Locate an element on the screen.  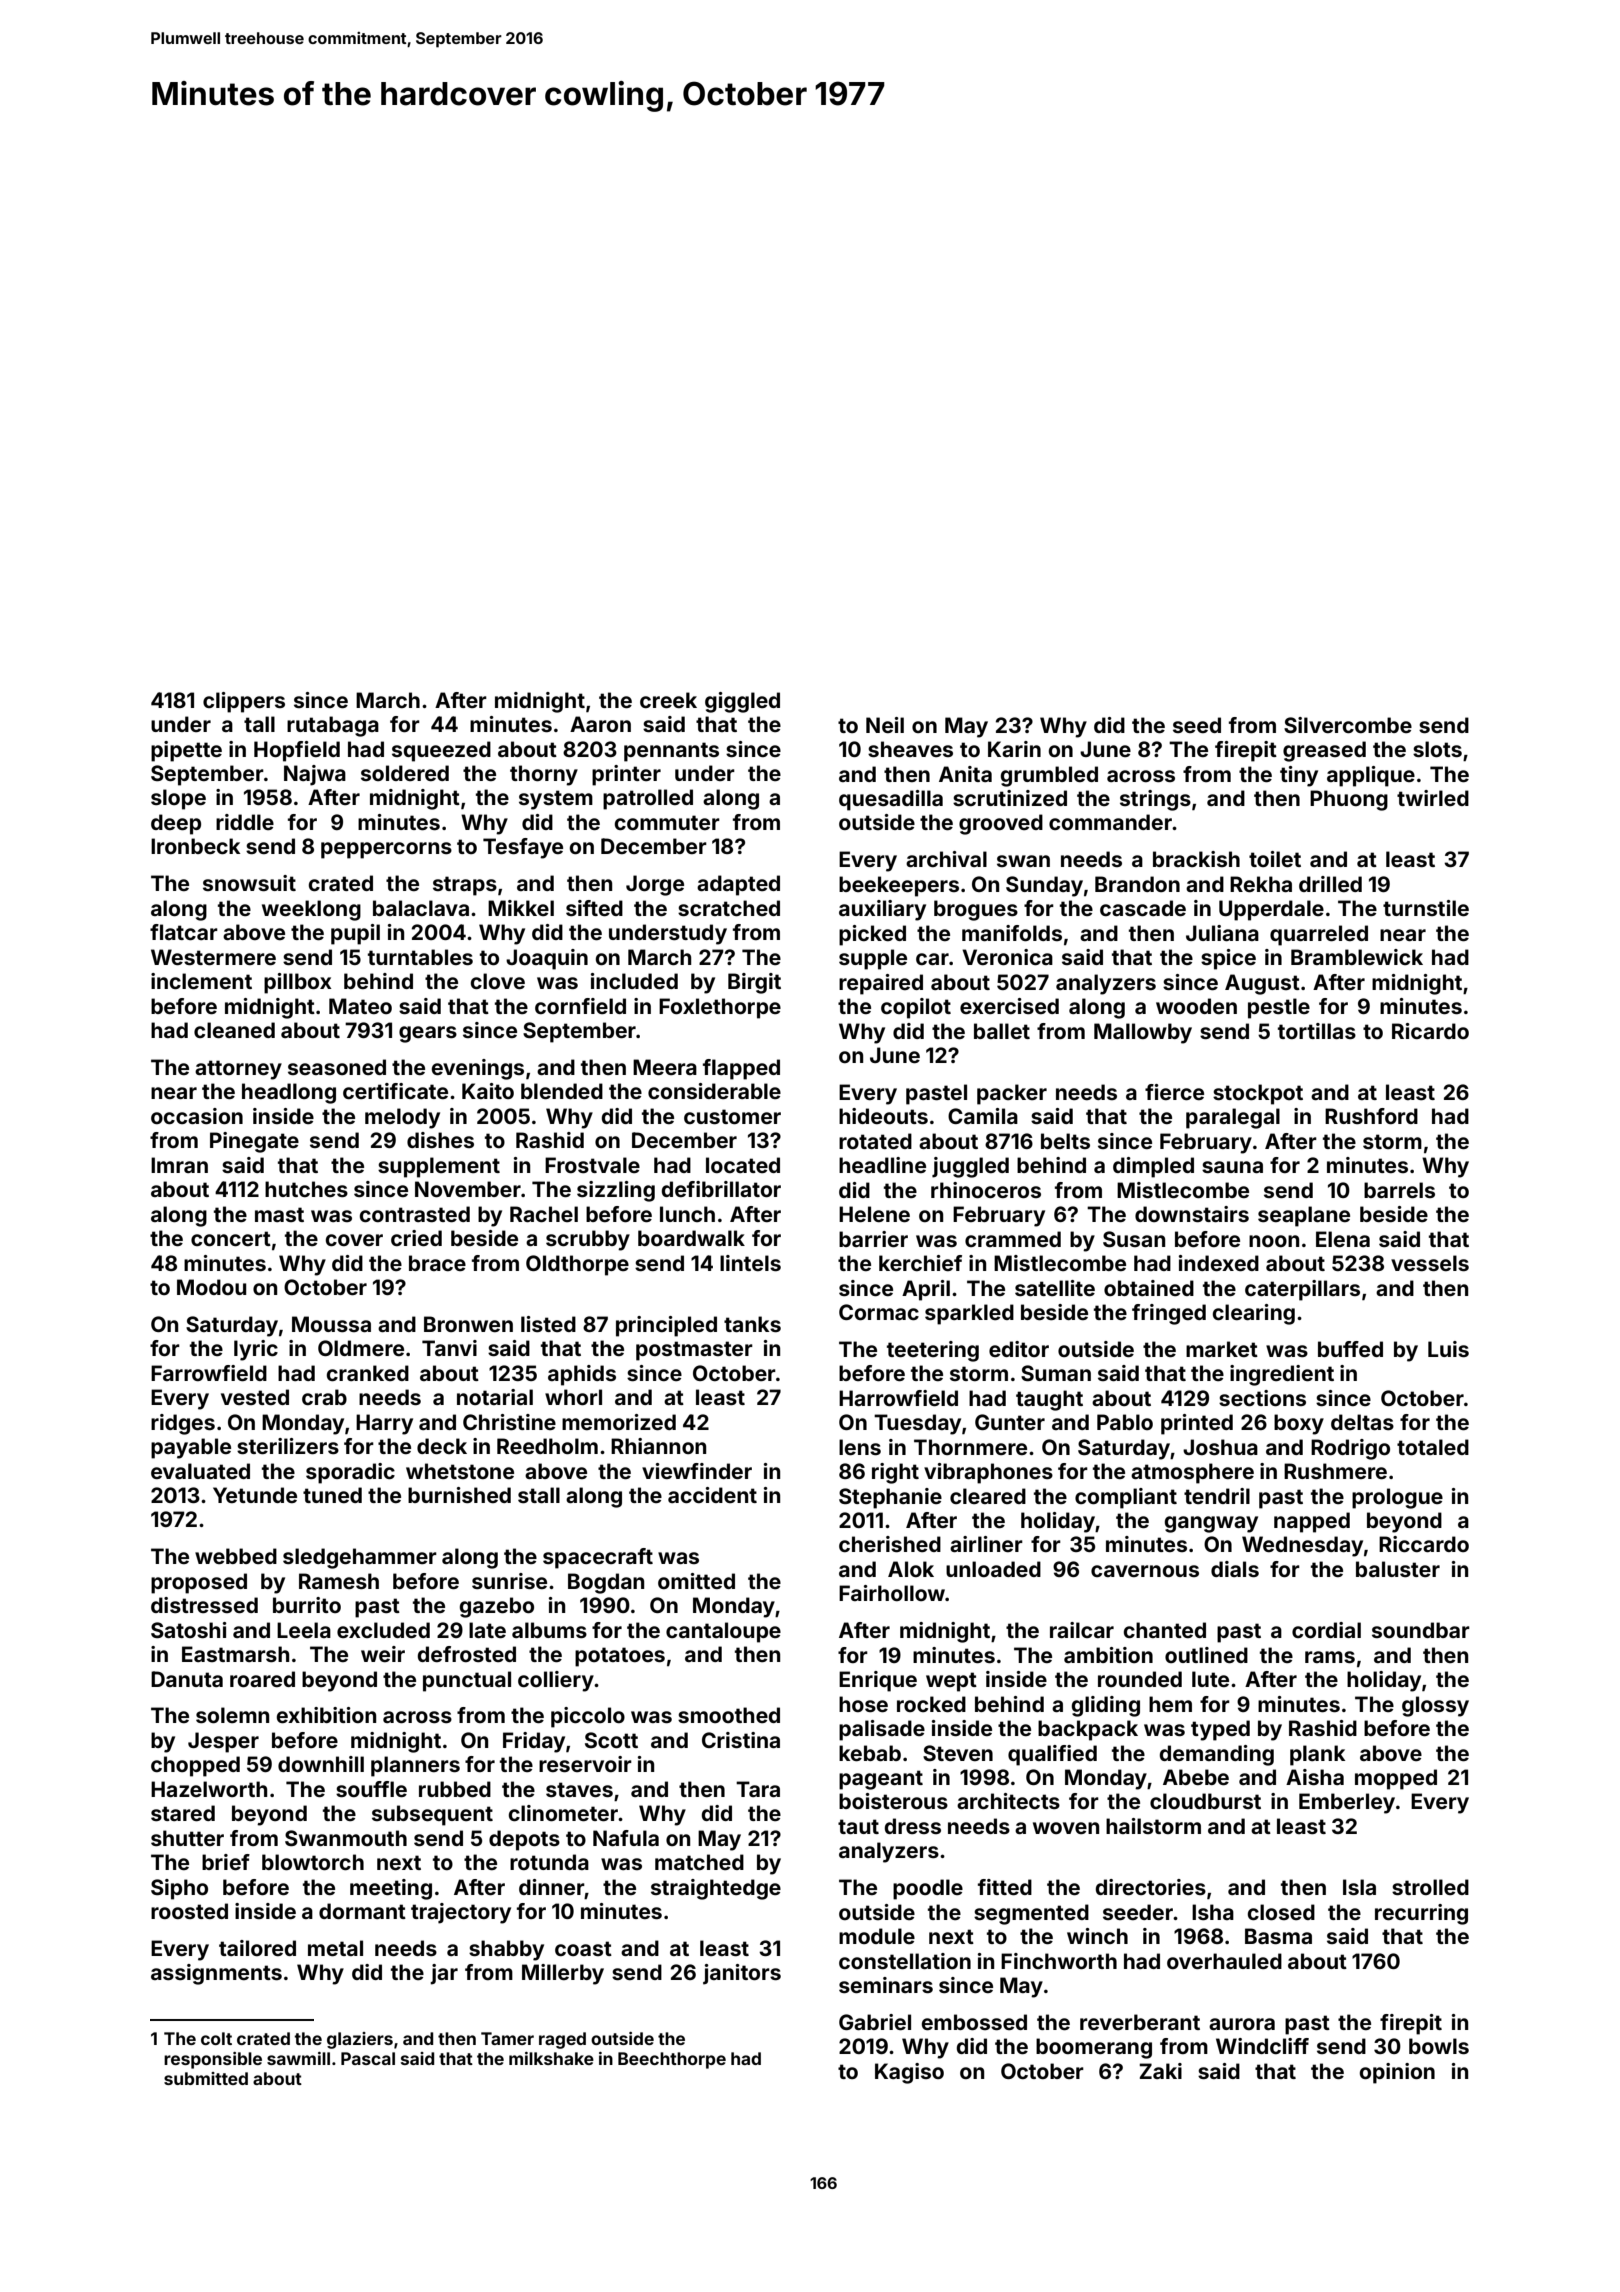
seaplane is located at coordinates (1304, 1216).
